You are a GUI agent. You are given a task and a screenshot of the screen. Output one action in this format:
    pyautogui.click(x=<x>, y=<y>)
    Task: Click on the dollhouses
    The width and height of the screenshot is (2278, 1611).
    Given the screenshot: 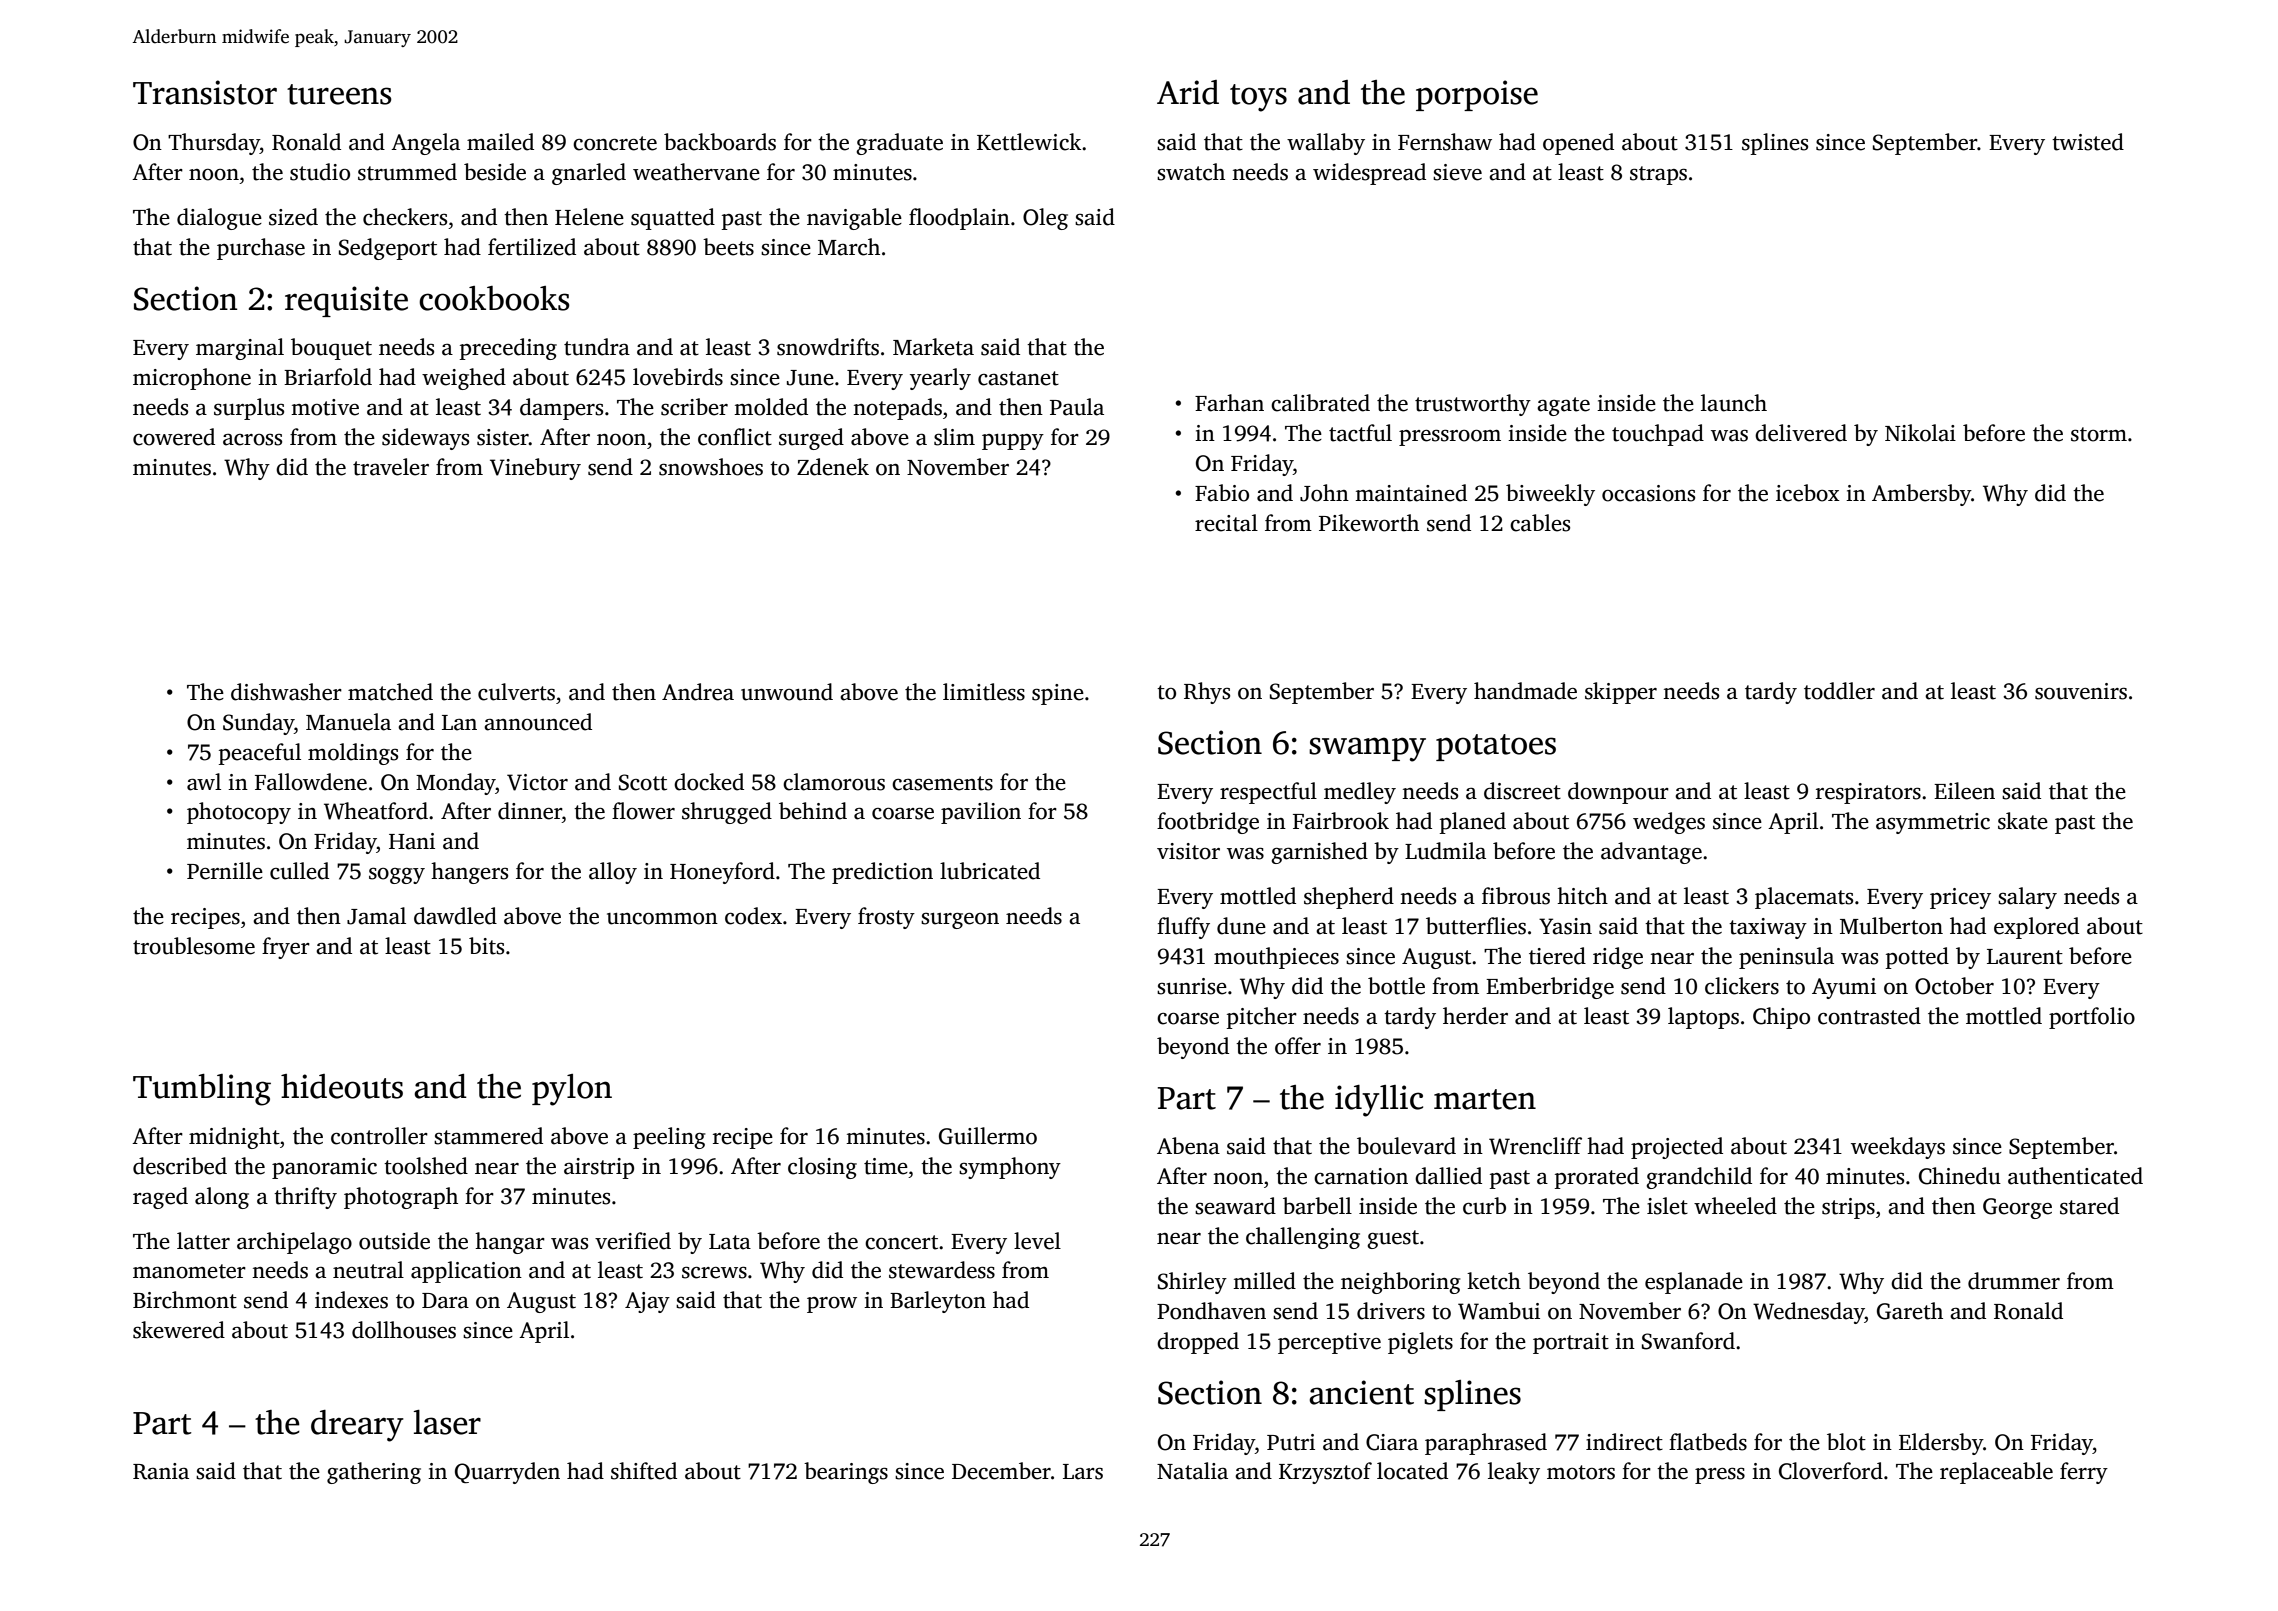 What is the action you would take?
    pyautogui.click(x=404, y=1330)
